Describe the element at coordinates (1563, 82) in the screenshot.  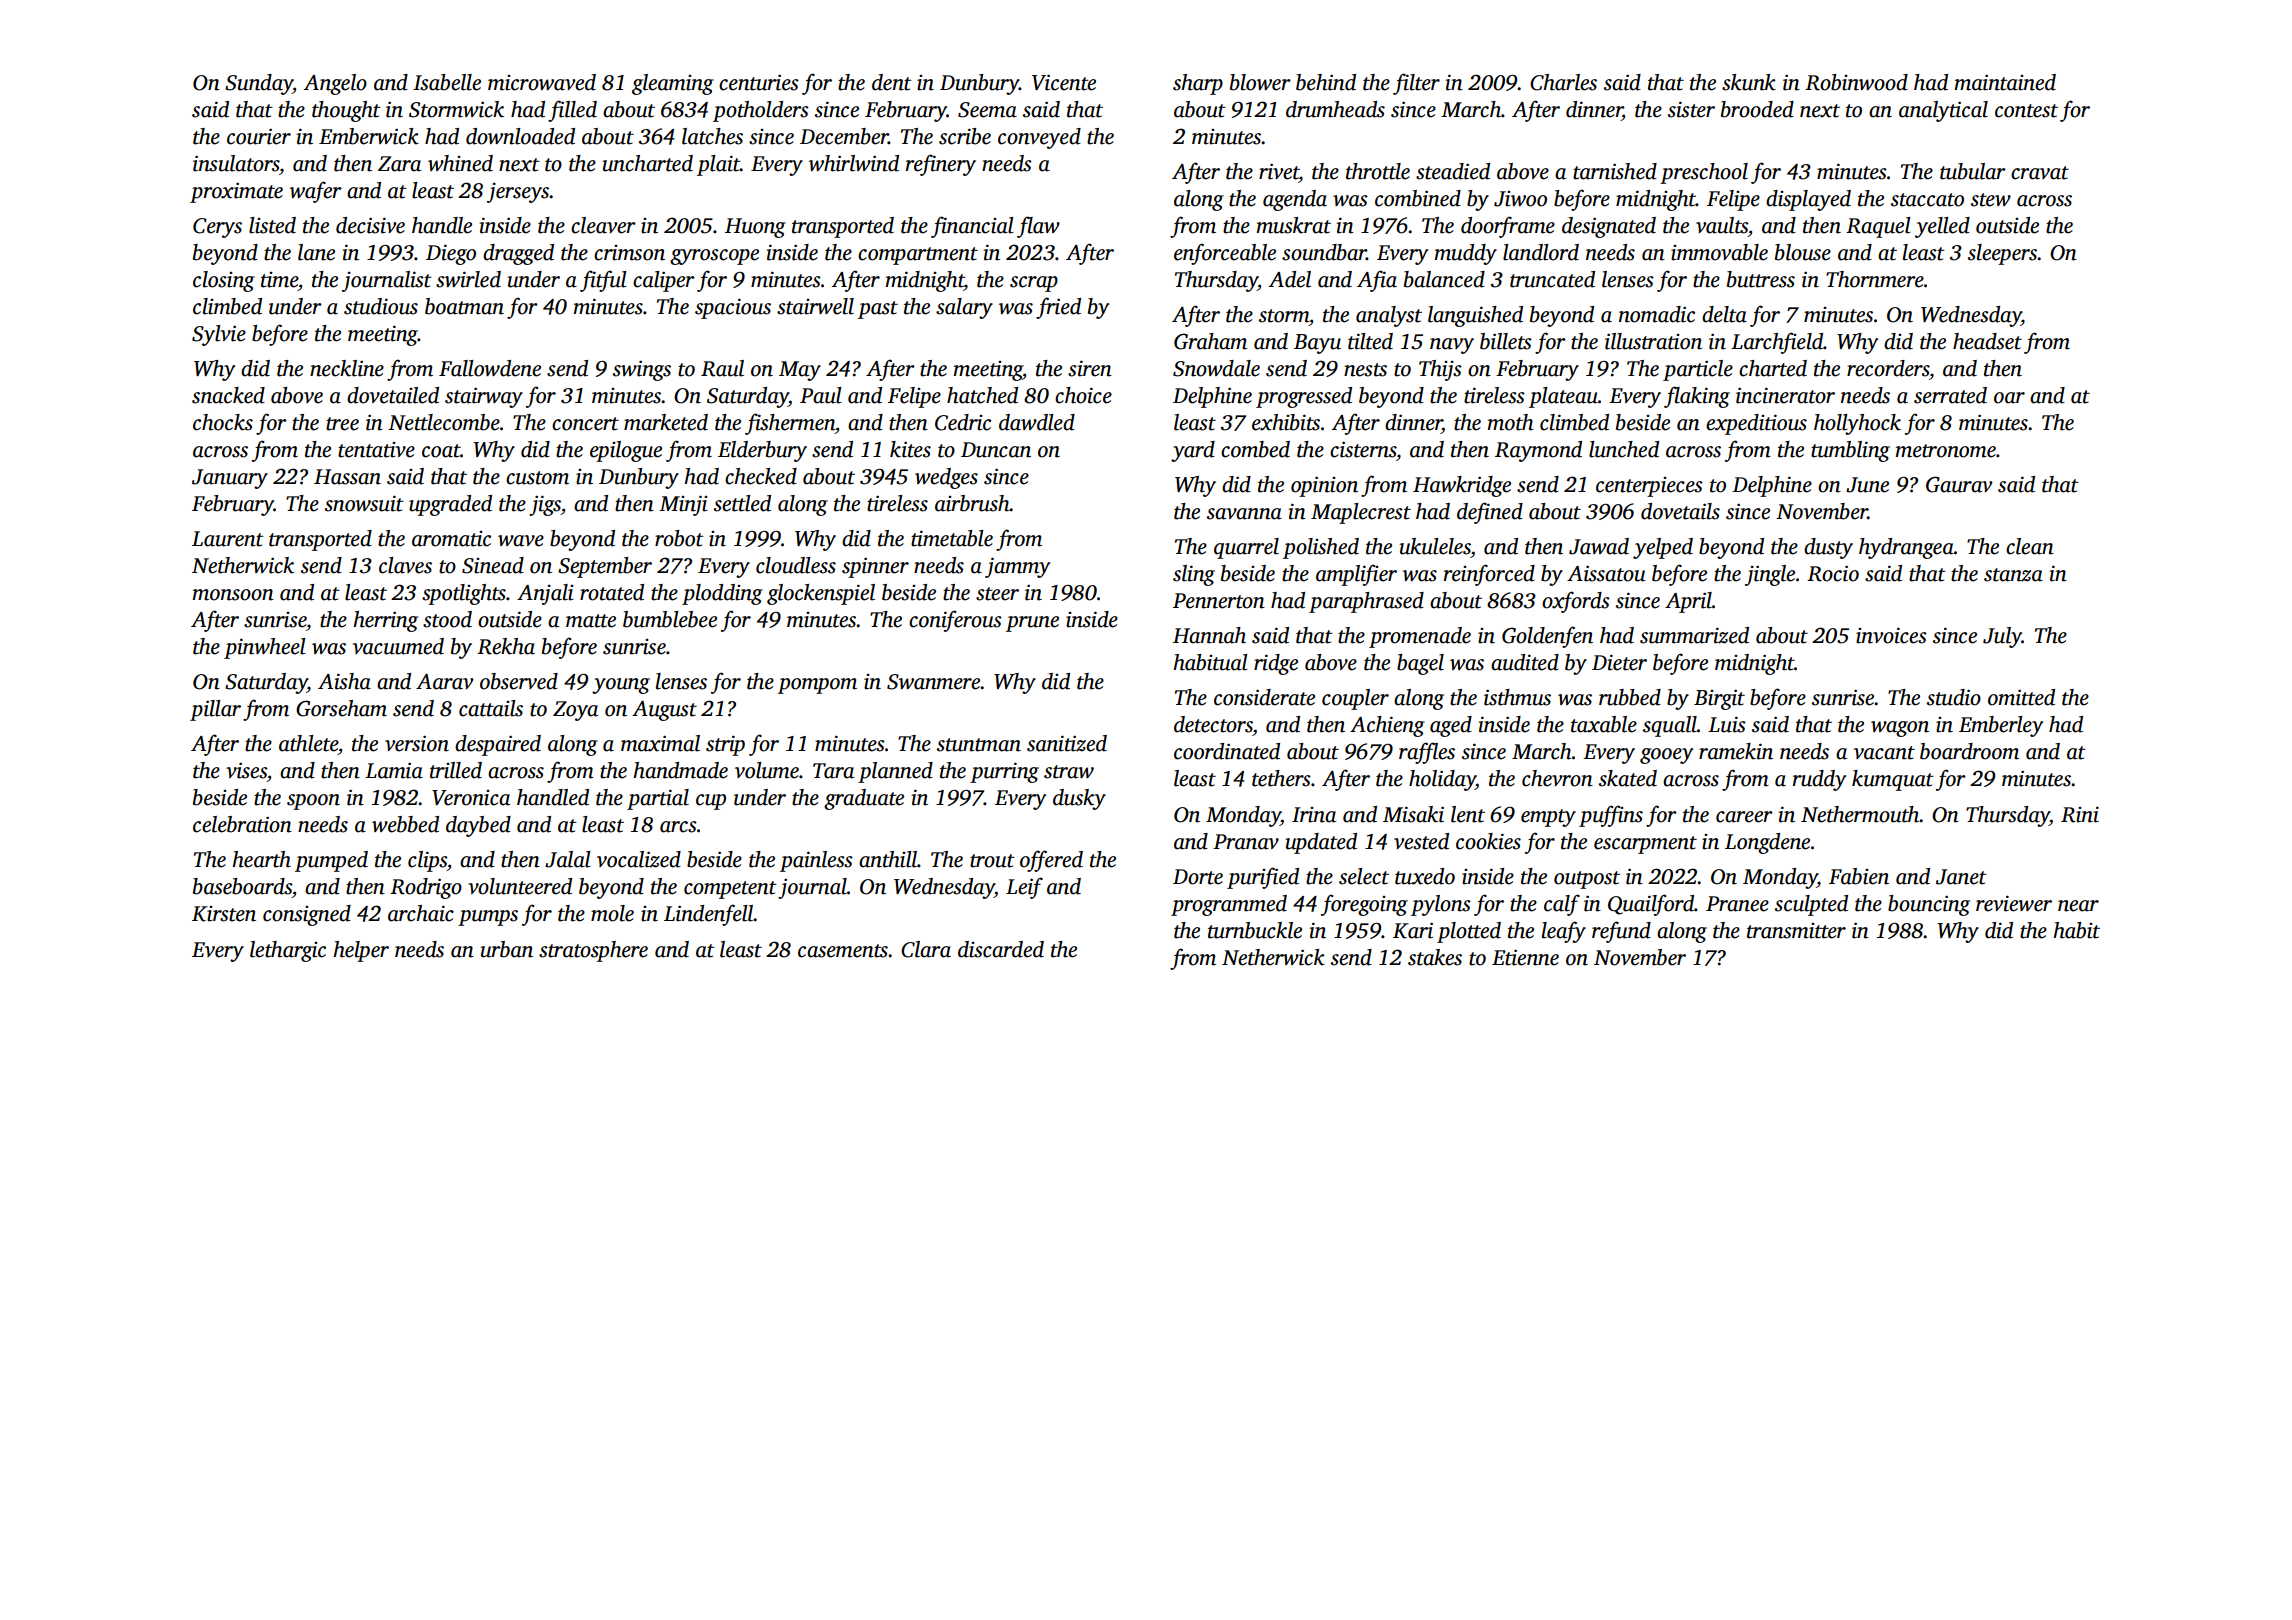
I see `Charles` at that location.
